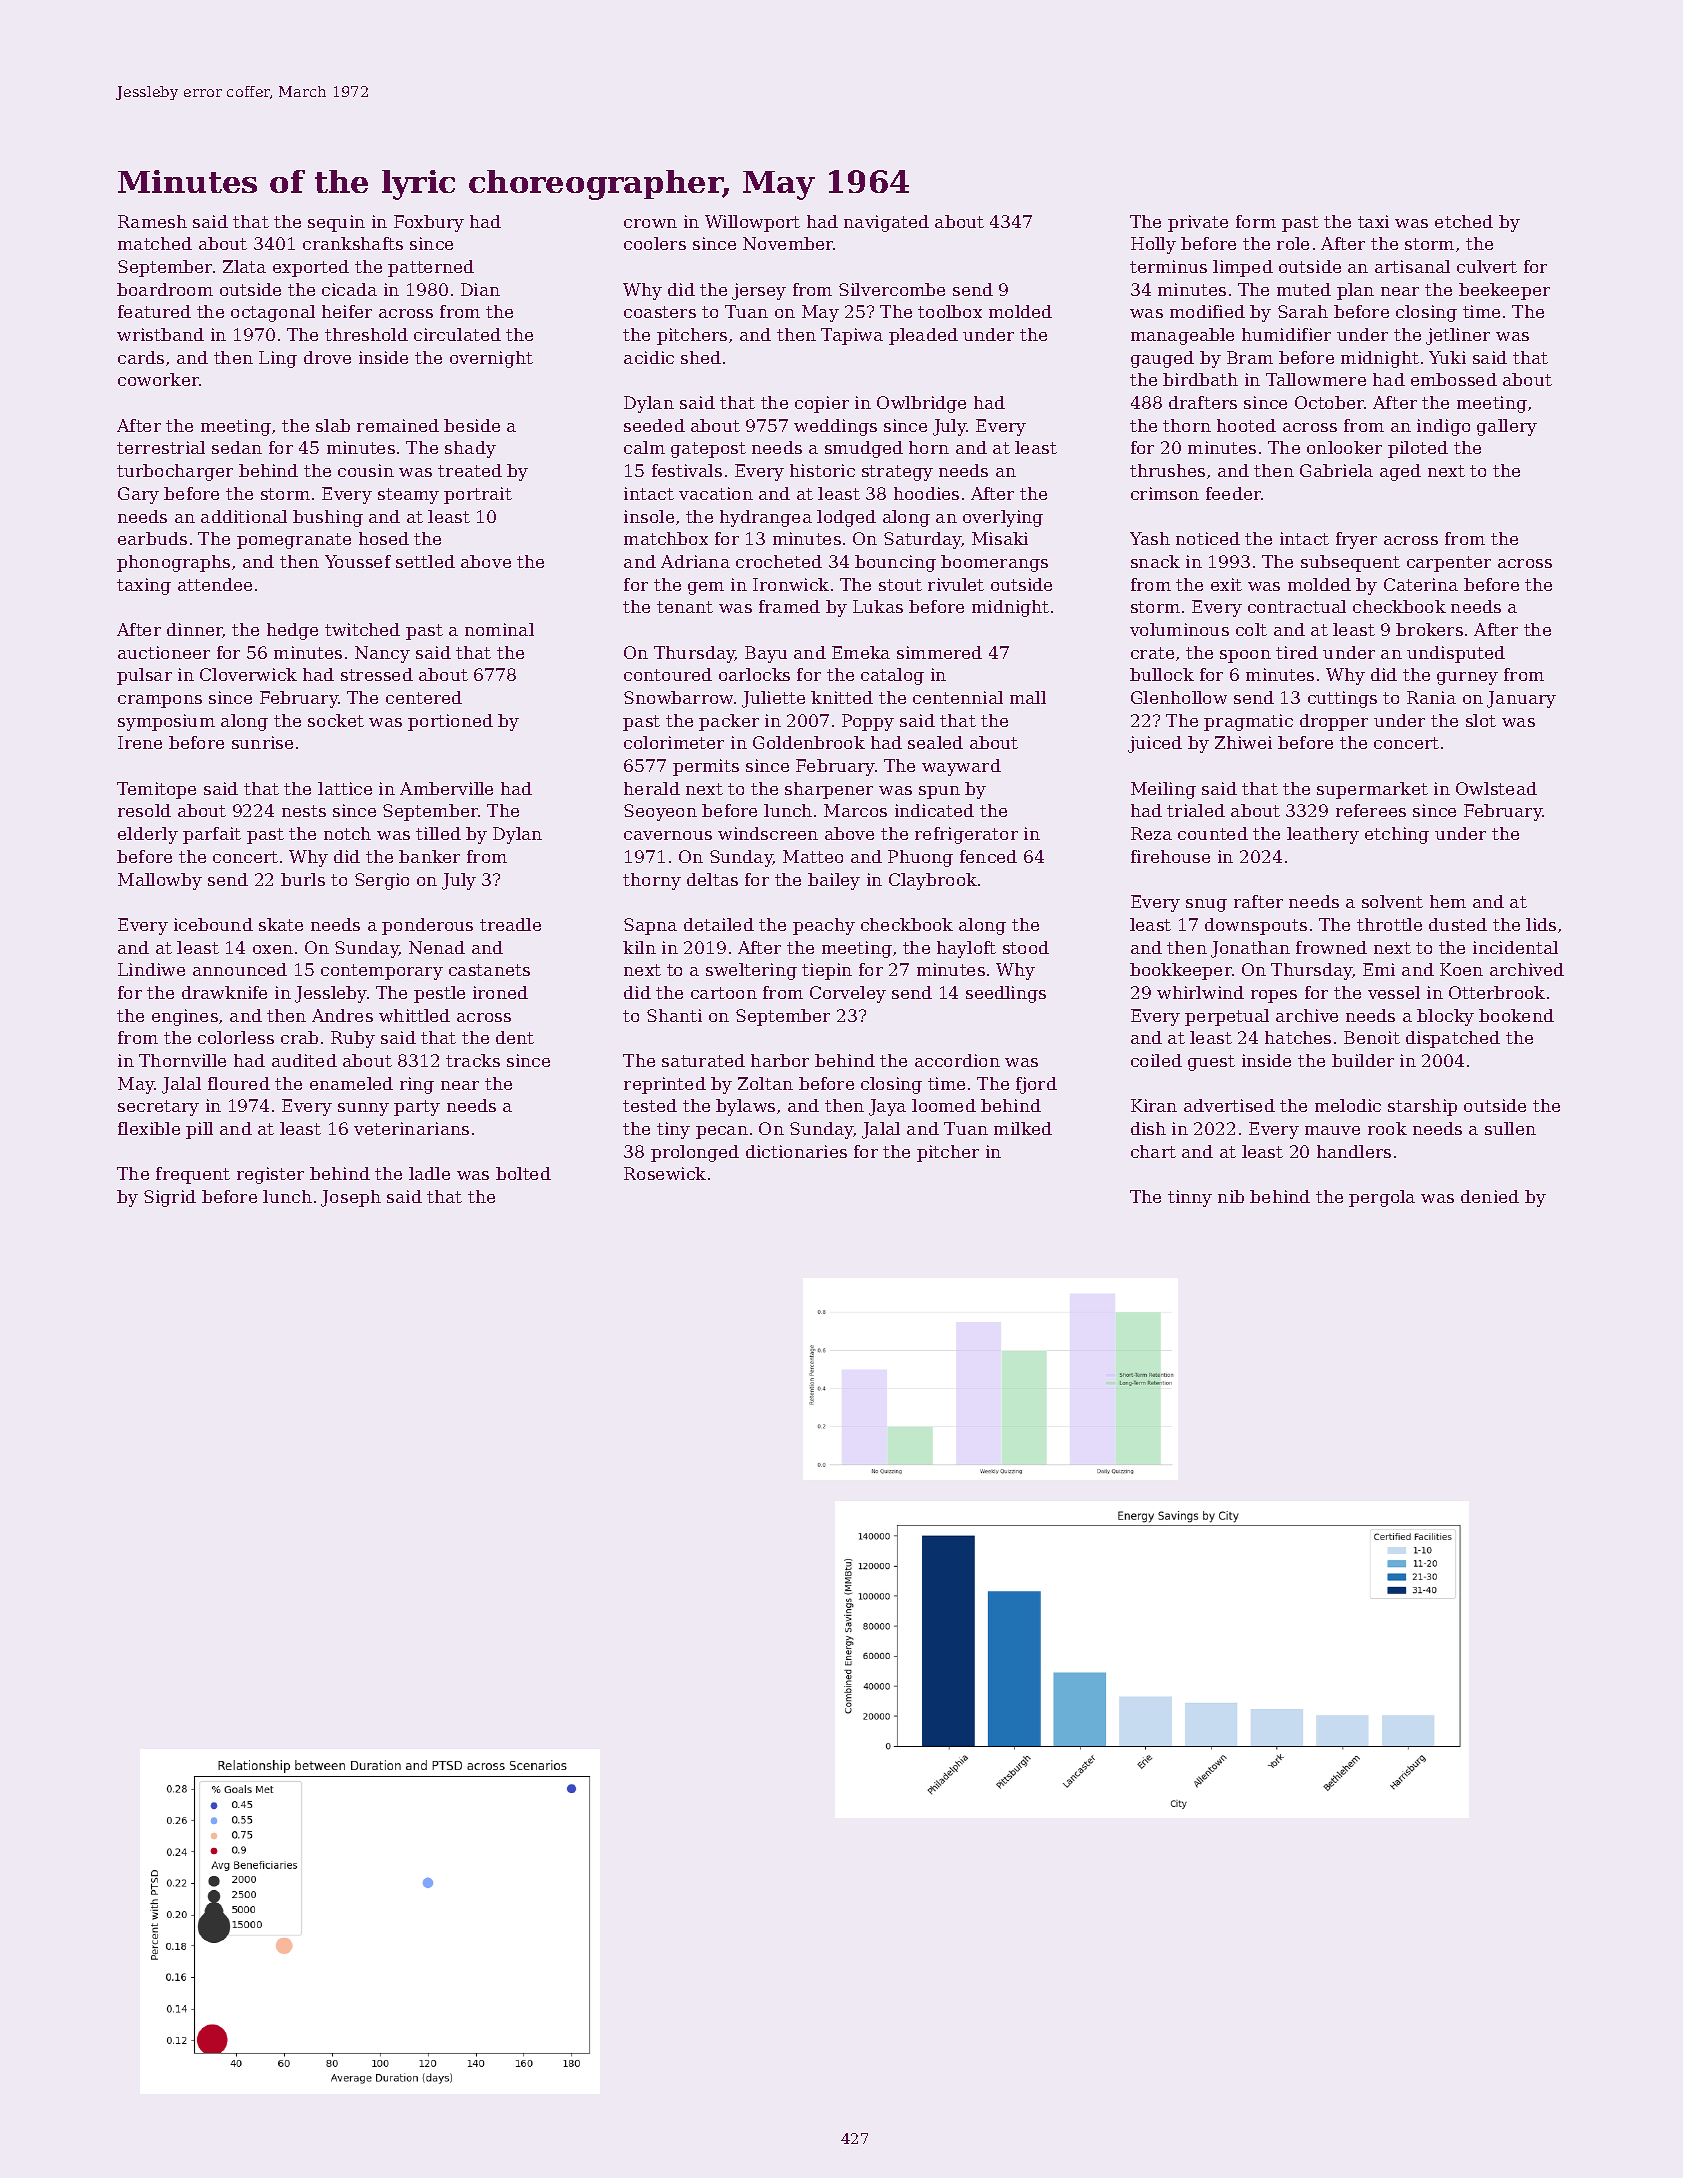 Image resolution: width=1683 pixels, height=2178 pixels. What do you see at coordinates (1490, 1196) in the document?
I see `denied` at bounding box center [1490, 1196].
